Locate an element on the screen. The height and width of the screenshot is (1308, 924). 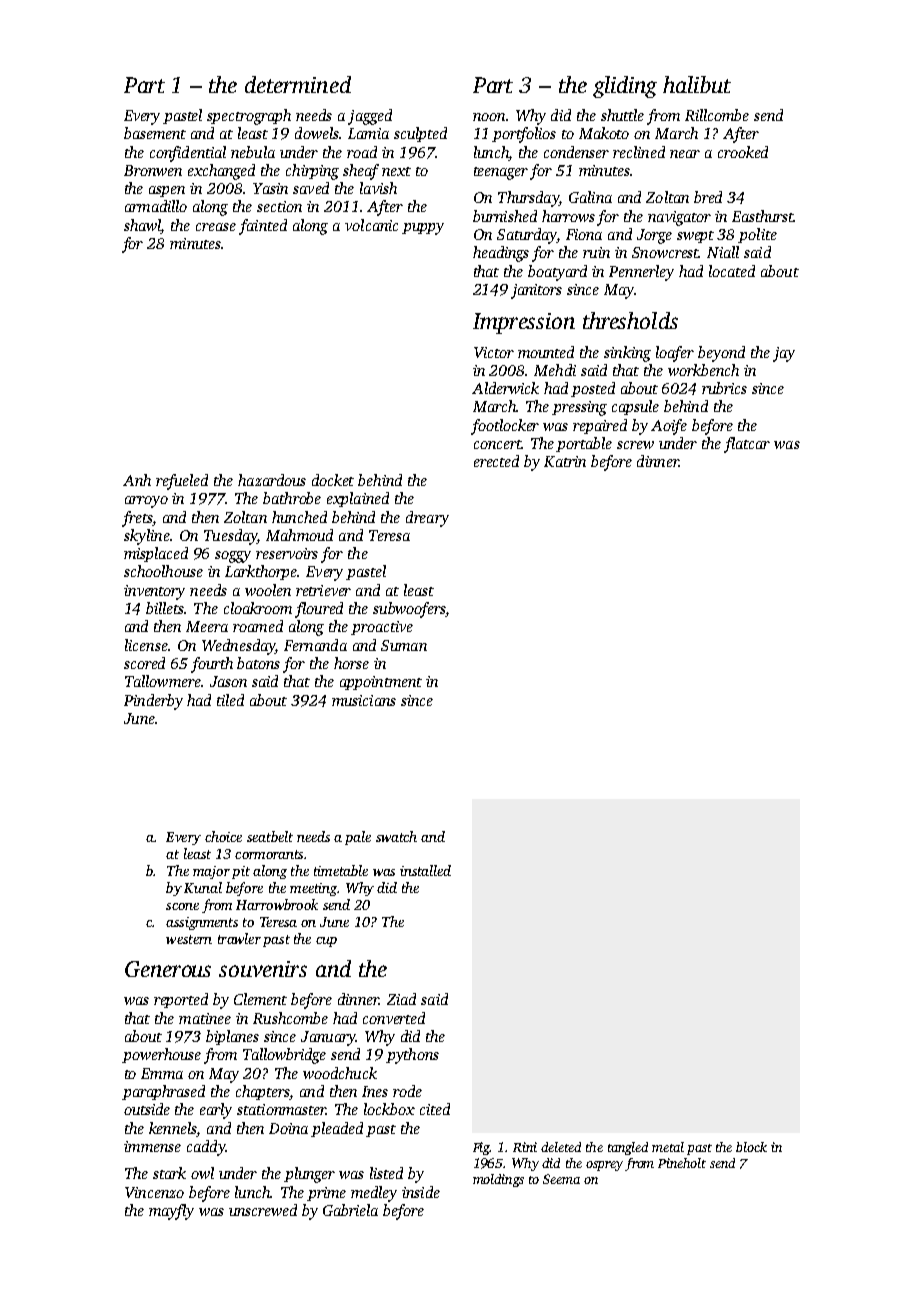
basement is located at coordinates (155, 133).
